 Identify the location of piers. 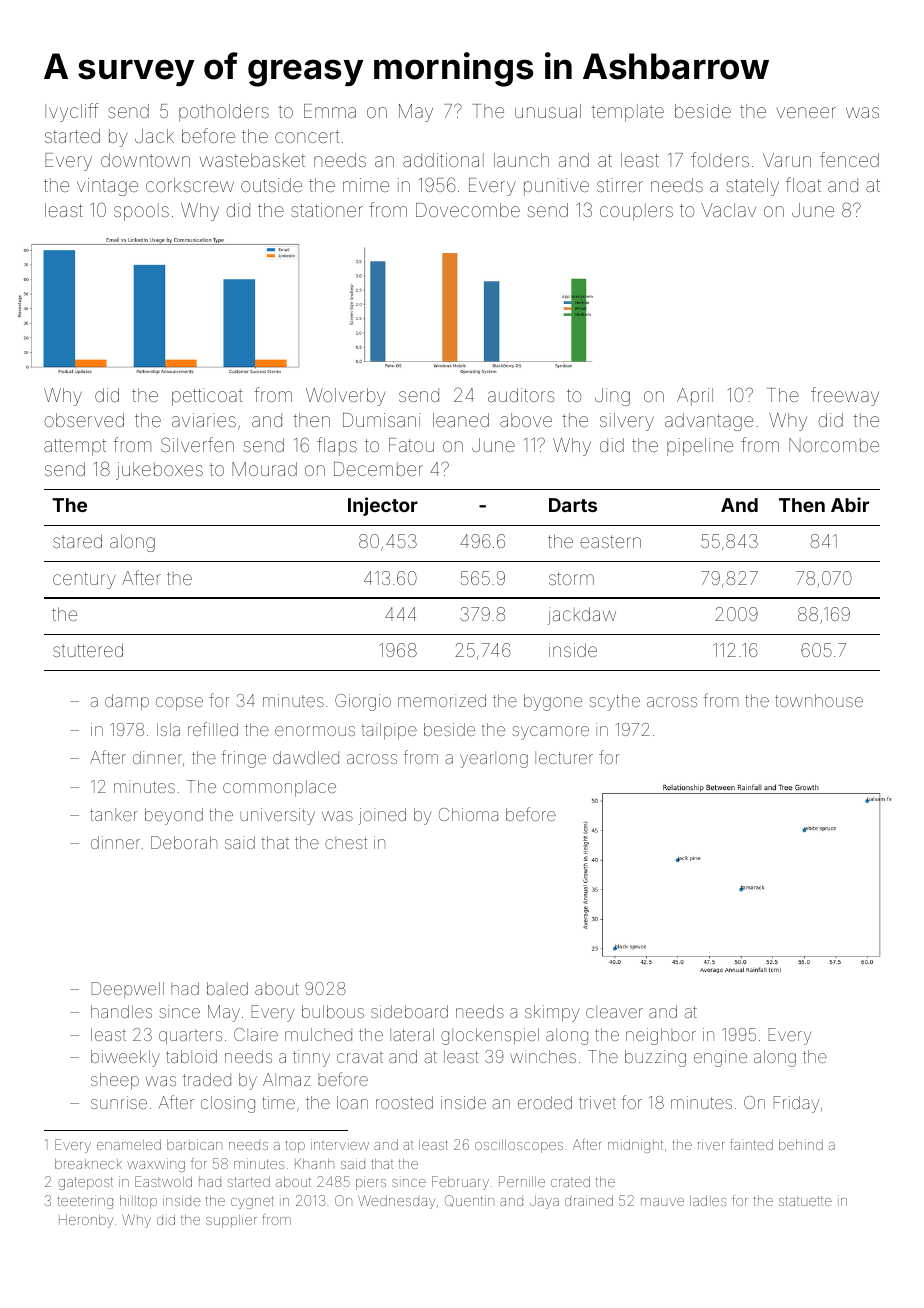
(371, 1183).
